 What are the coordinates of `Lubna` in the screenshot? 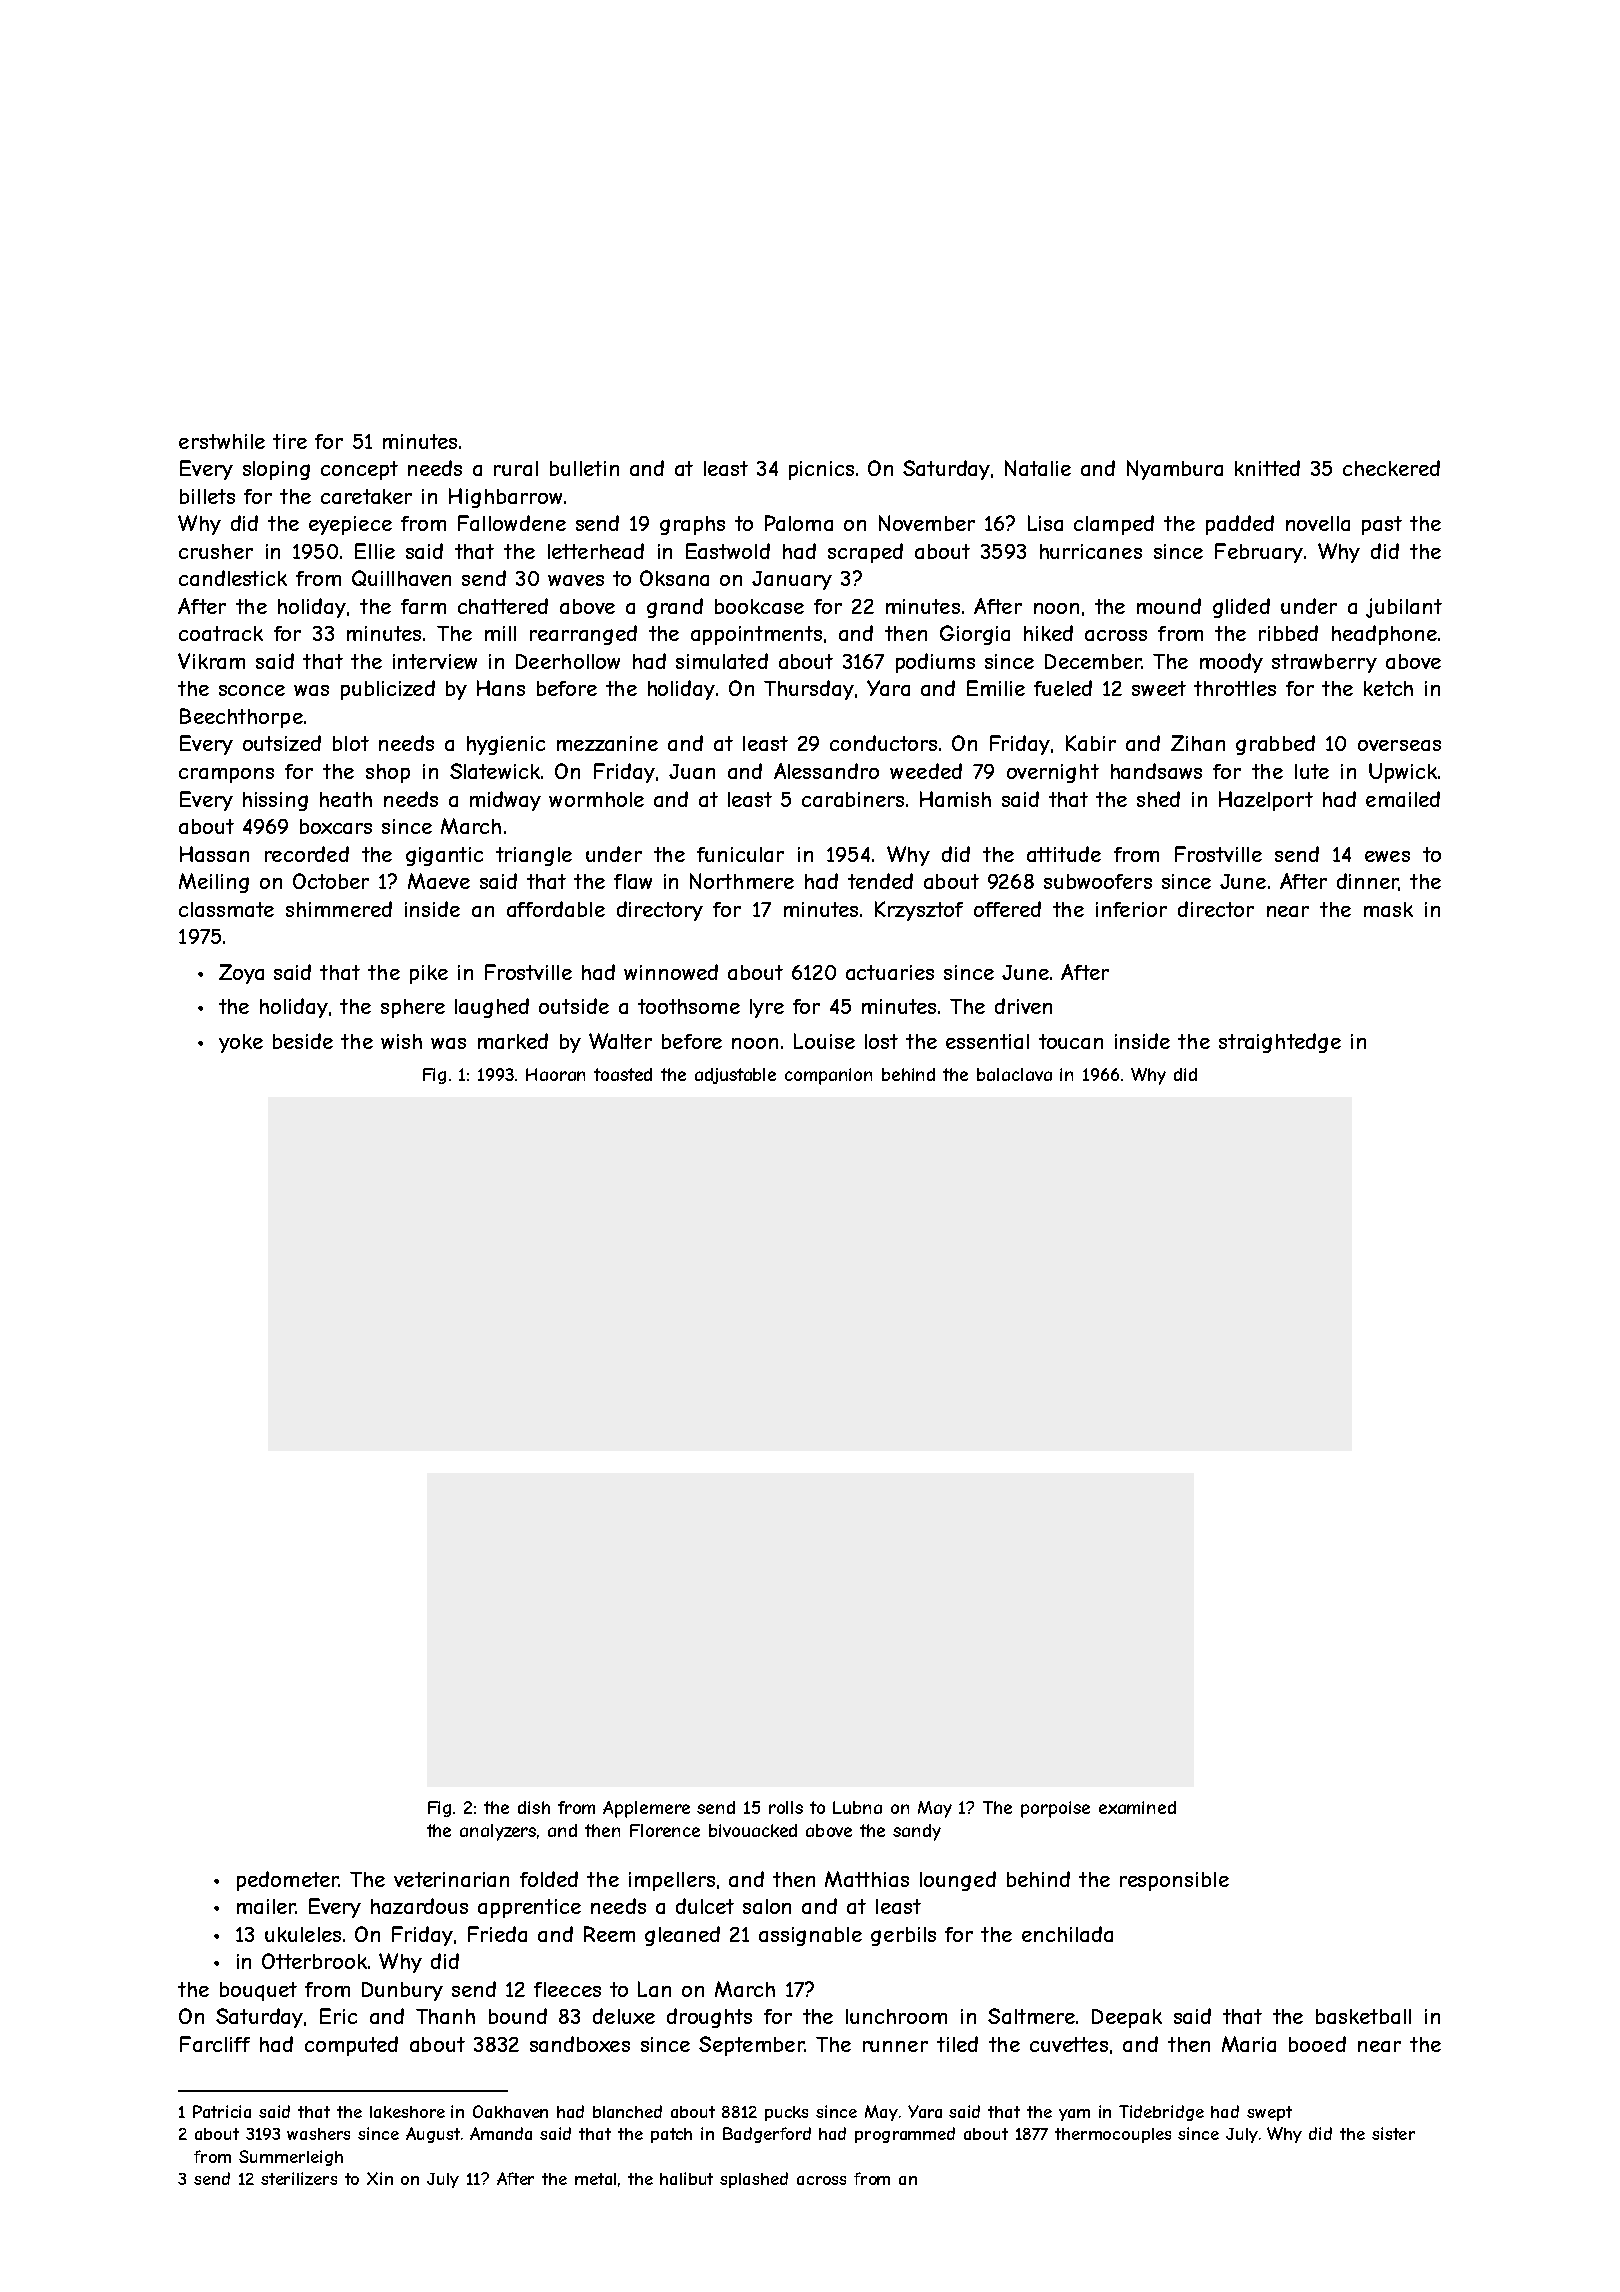 It's located at (857, 1807).
